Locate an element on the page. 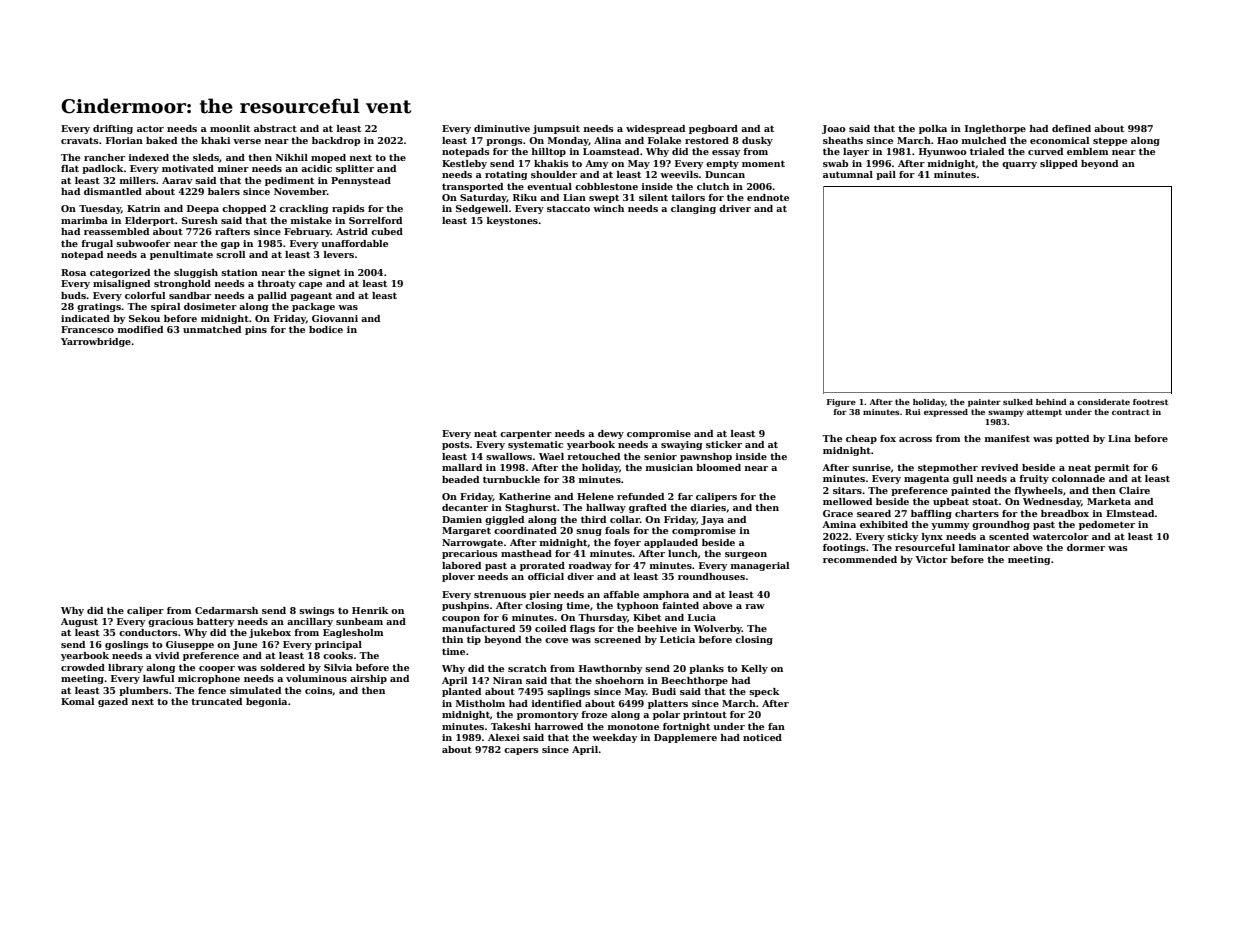 The height and width of the image is (952, 1233). Figure is located at coordinates (841, 403).
